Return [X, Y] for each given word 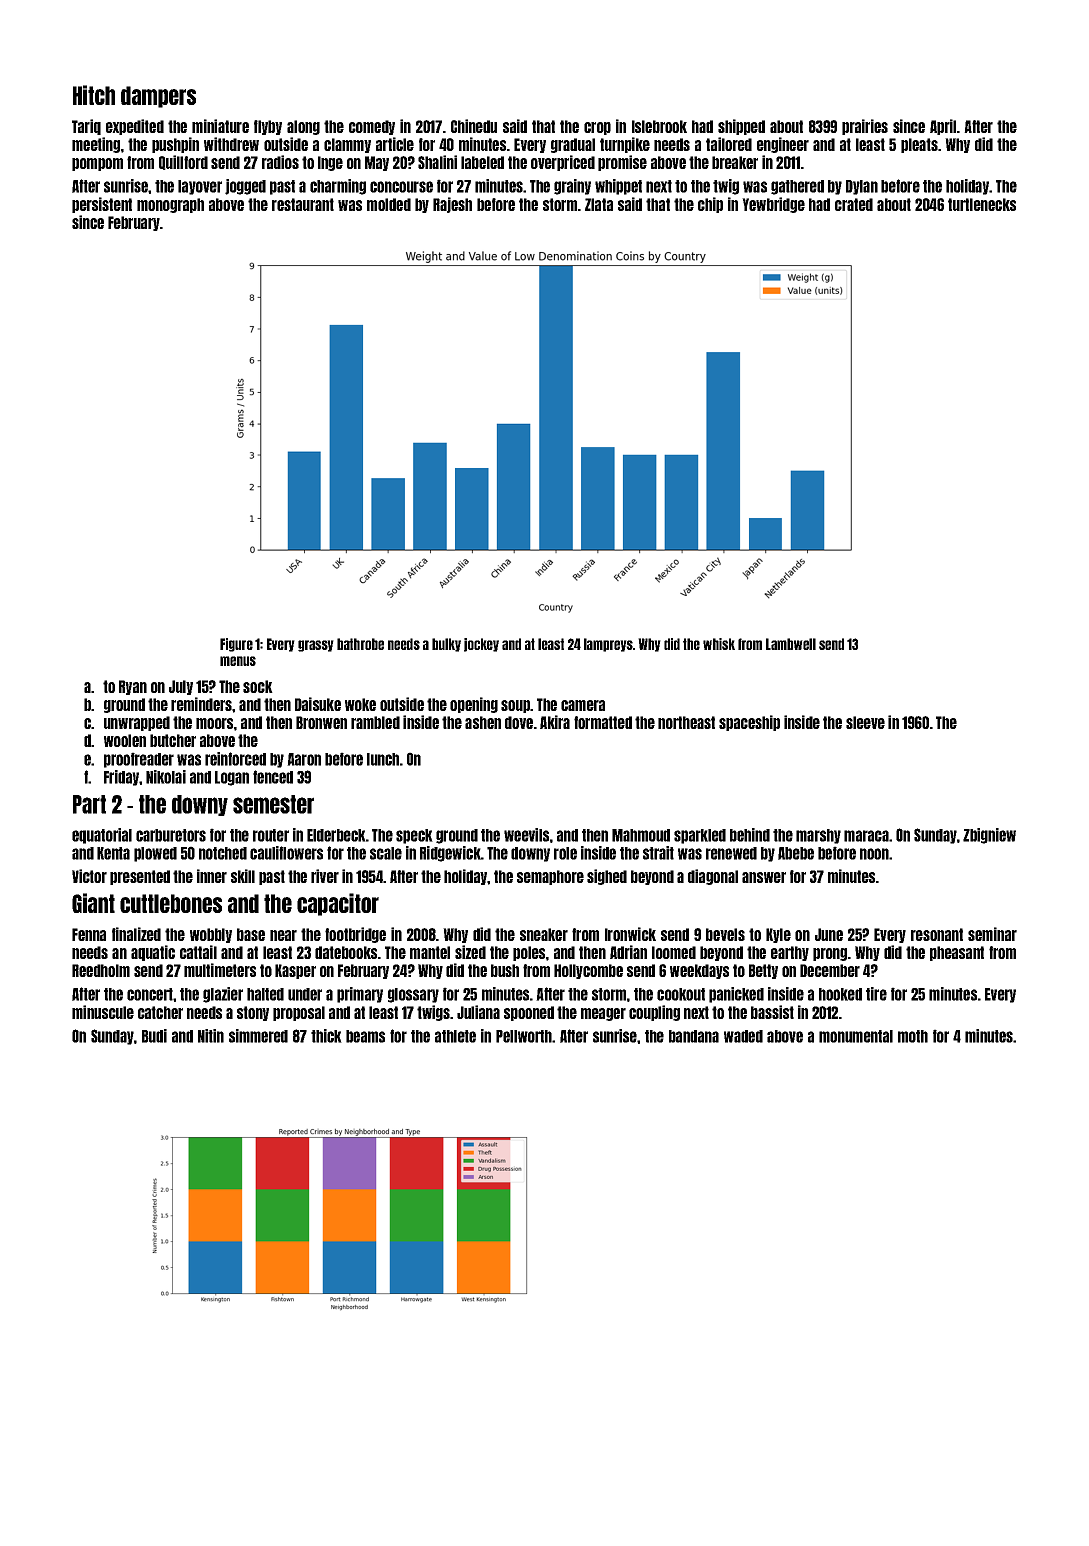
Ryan [133, 687]
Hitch [94, 95]
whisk [719, 644]
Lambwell [791, 644]
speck [414, 836]
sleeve [865, 722]
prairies [865, 127]
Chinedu [474, 126]
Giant [93, 903]
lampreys [608, 645]
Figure [236, 645]
